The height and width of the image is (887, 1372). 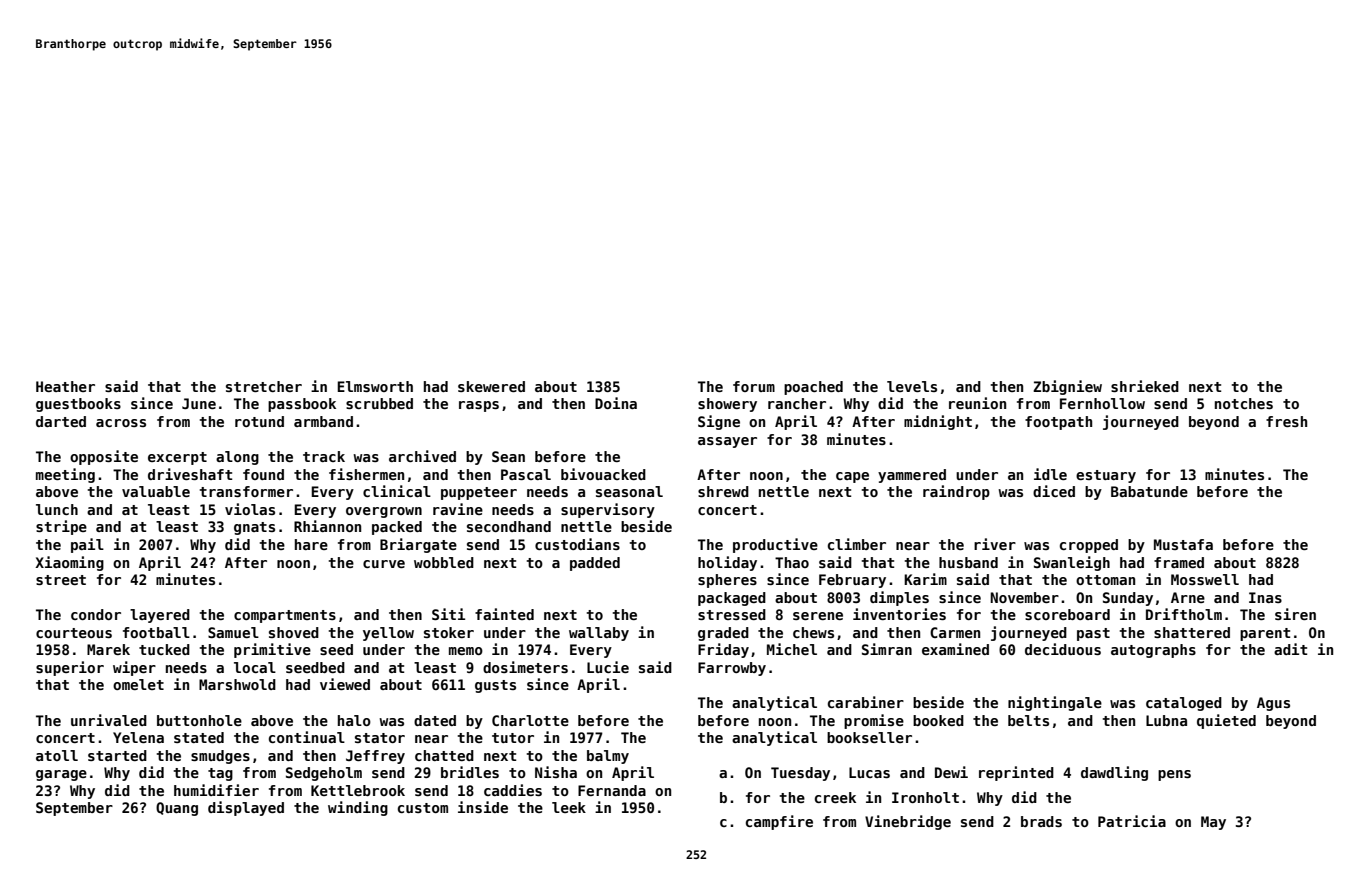 I want to click on Samuel, so click(x=233, y=632).
